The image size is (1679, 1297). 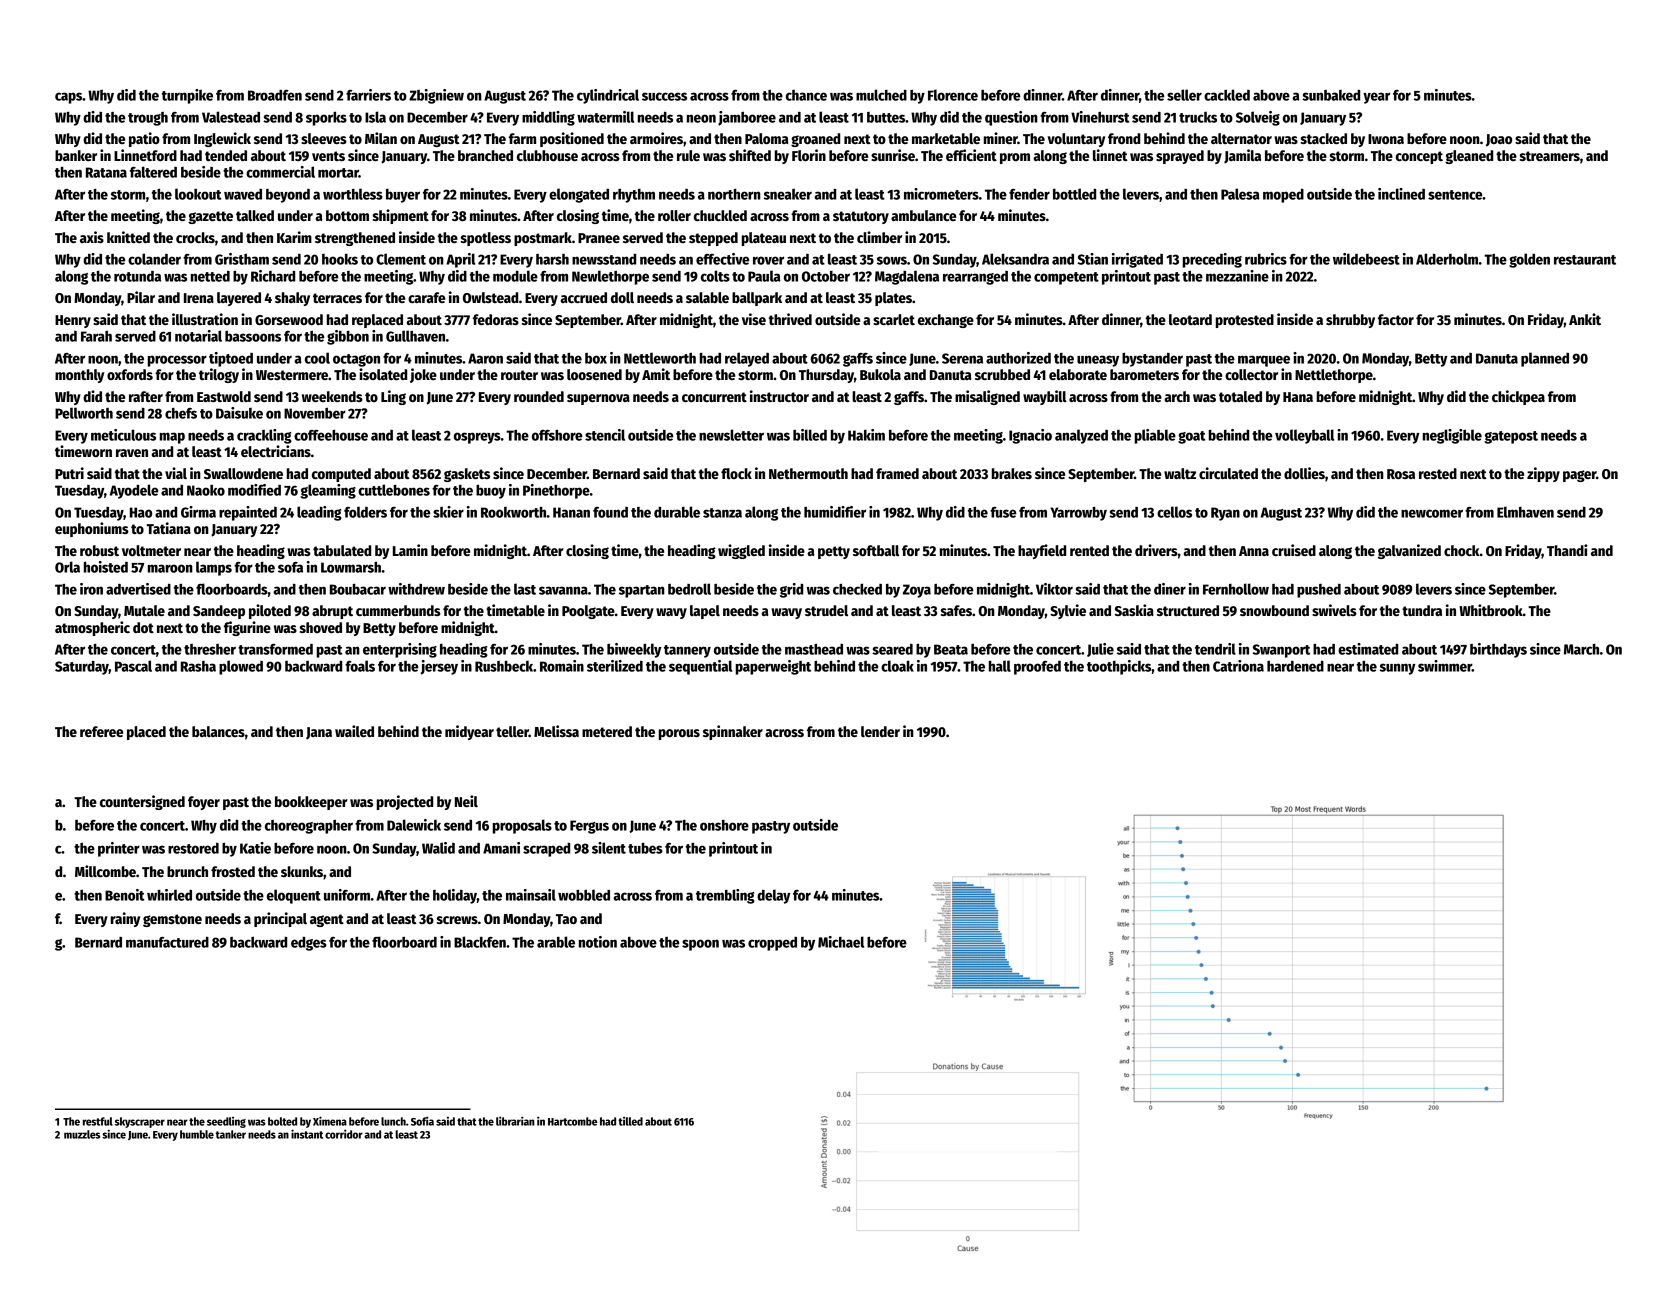 I want to click on restful, so click(x=98, y=1121).
